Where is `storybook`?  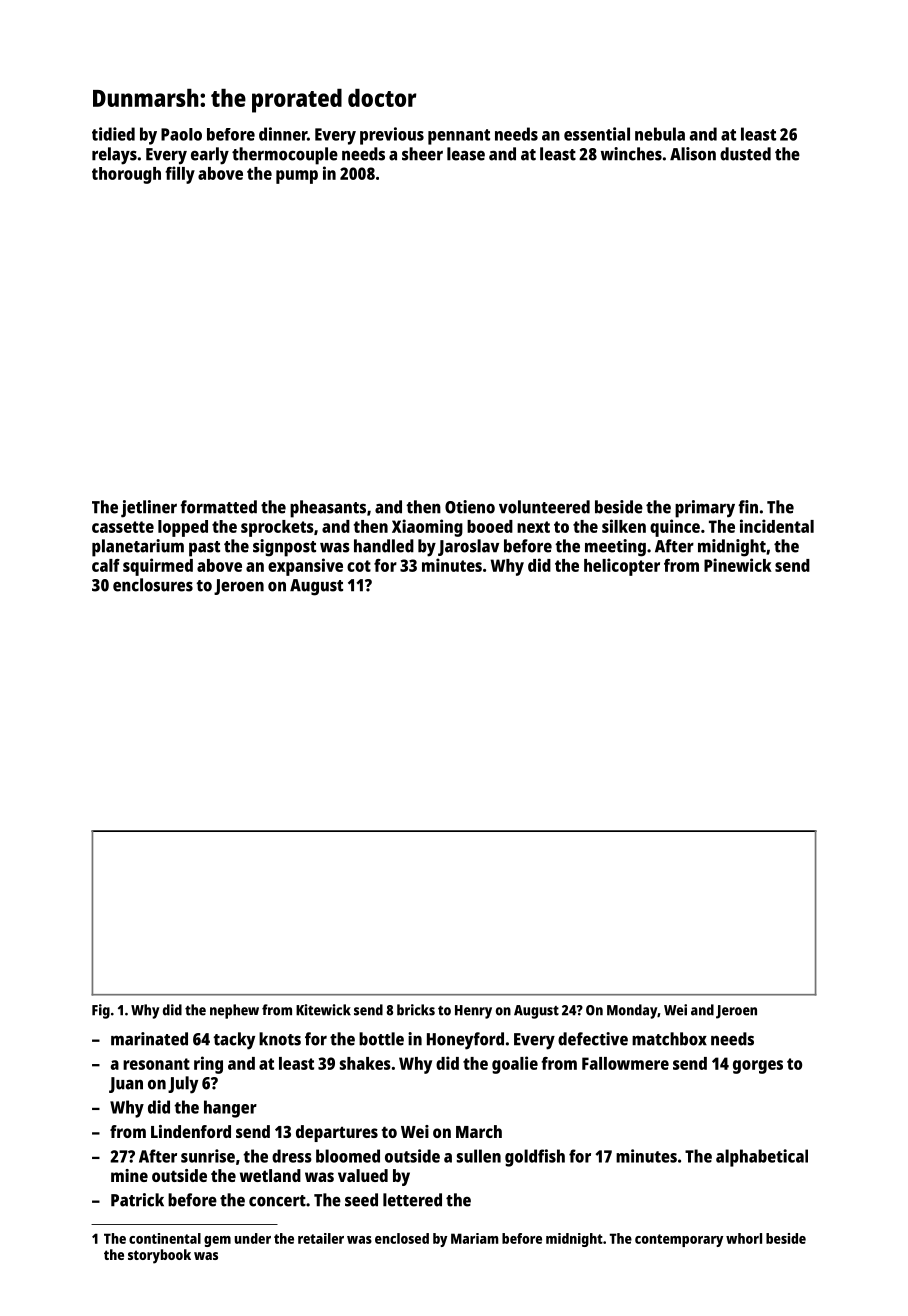
storybook is located at coordinates (159, 1256).
